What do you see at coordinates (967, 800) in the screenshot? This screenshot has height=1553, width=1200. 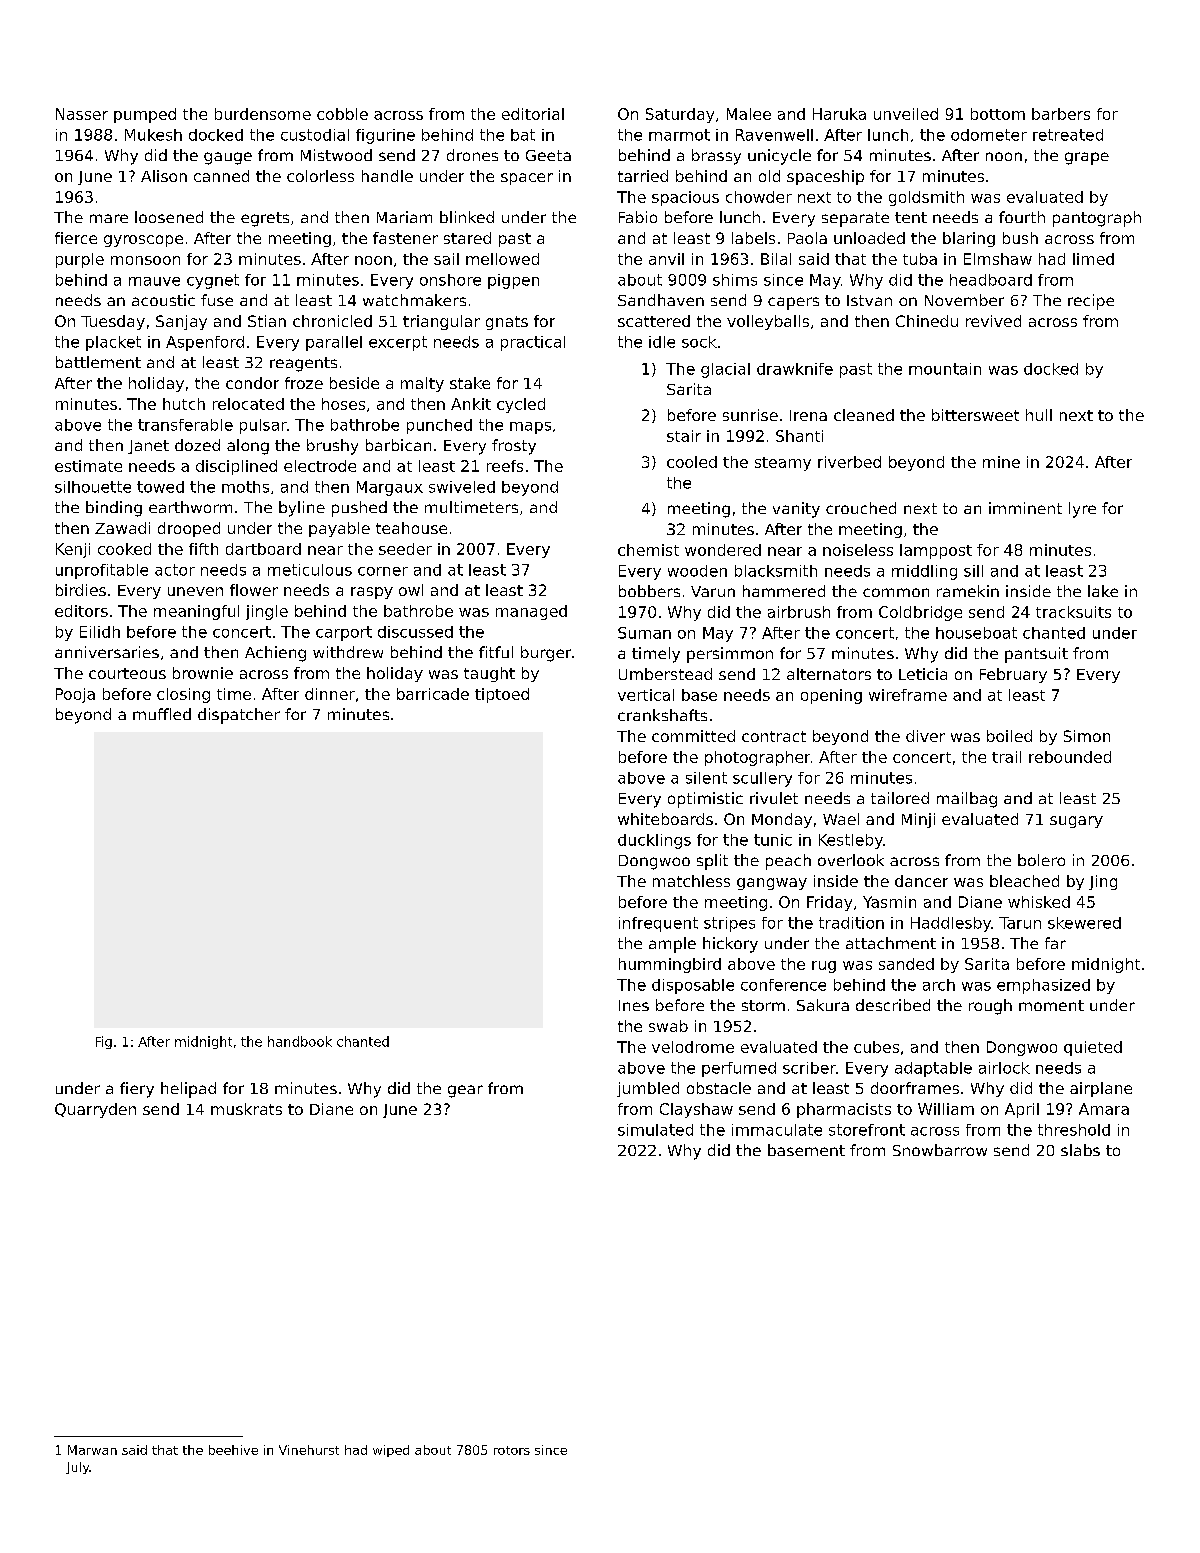 I see `mailbag` at bounding box center [967, 800].
